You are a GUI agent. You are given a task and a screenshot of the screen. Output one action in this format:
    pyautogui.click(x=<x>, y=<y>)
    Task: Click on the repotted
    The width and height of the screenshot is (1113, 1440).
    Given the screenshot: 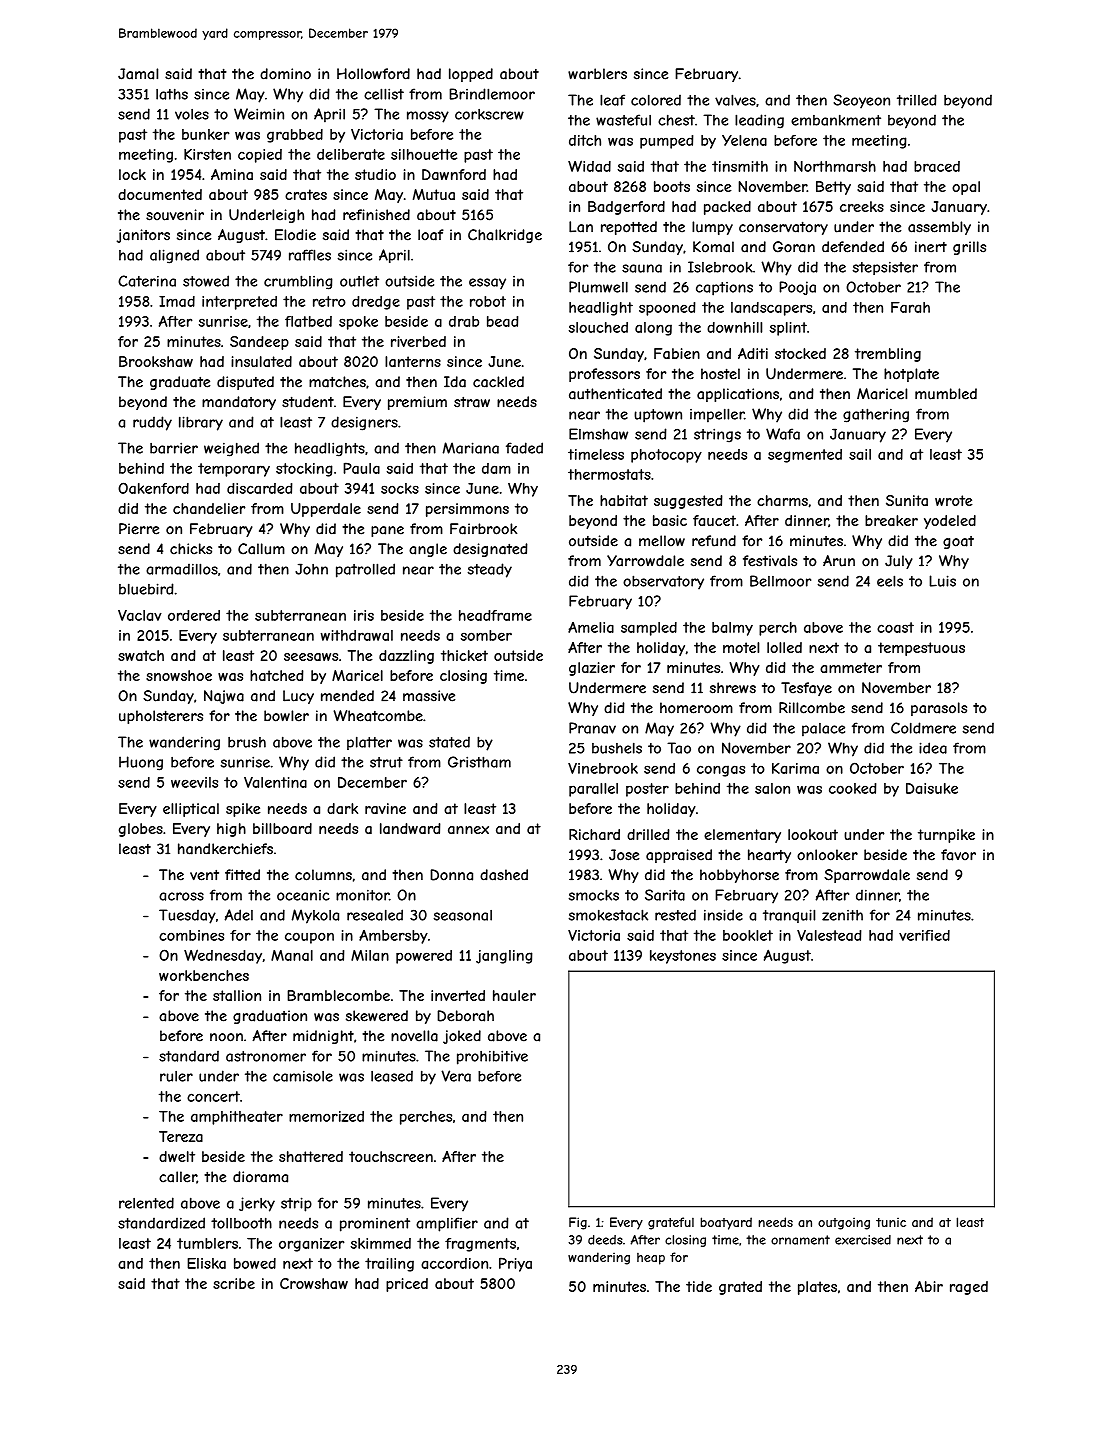 What is the action you would take?
    pyautogui.click(x=629, y=228)
